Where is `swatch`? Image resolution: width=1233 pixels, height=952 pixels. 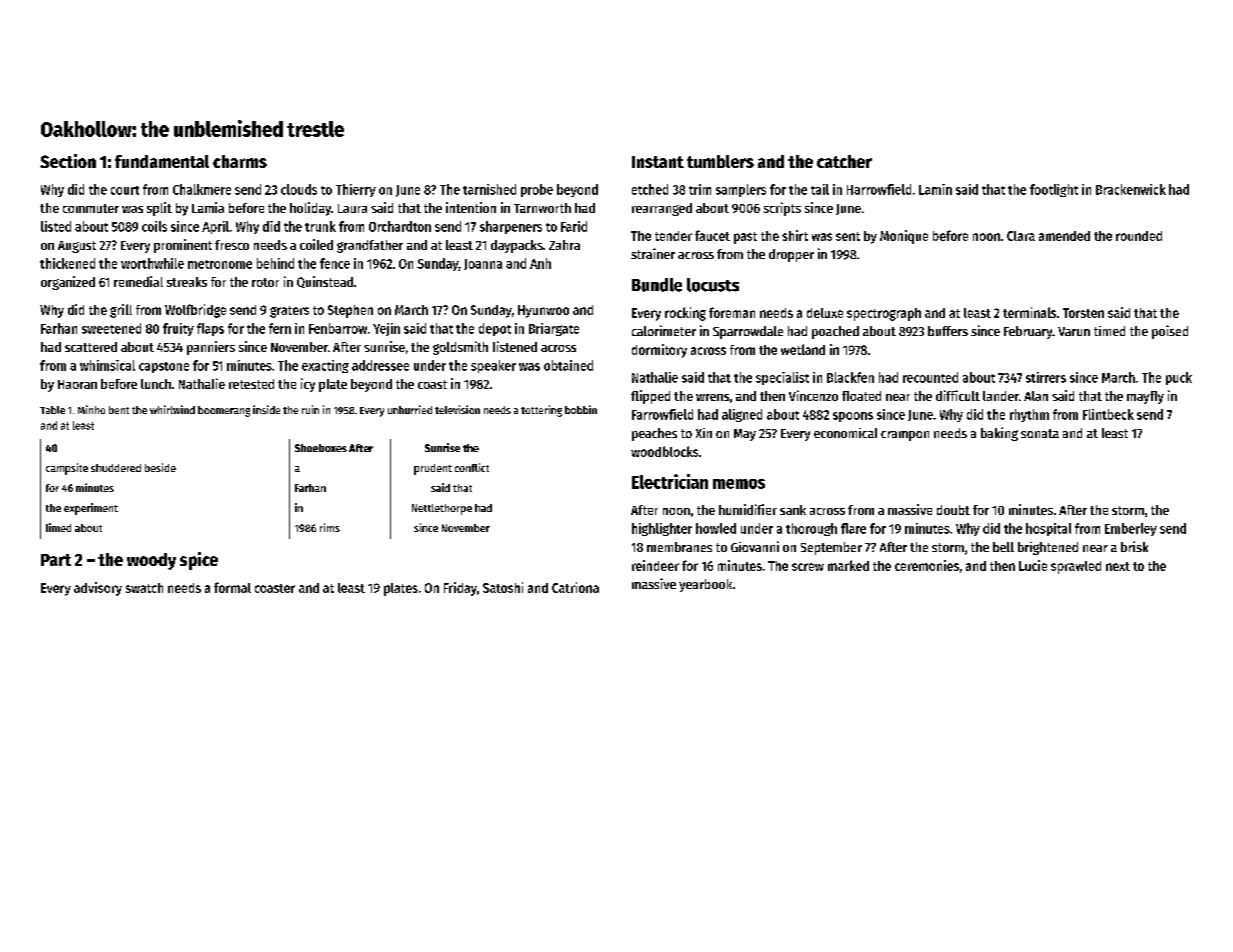
swatch is located at coordinates (144, 588).
